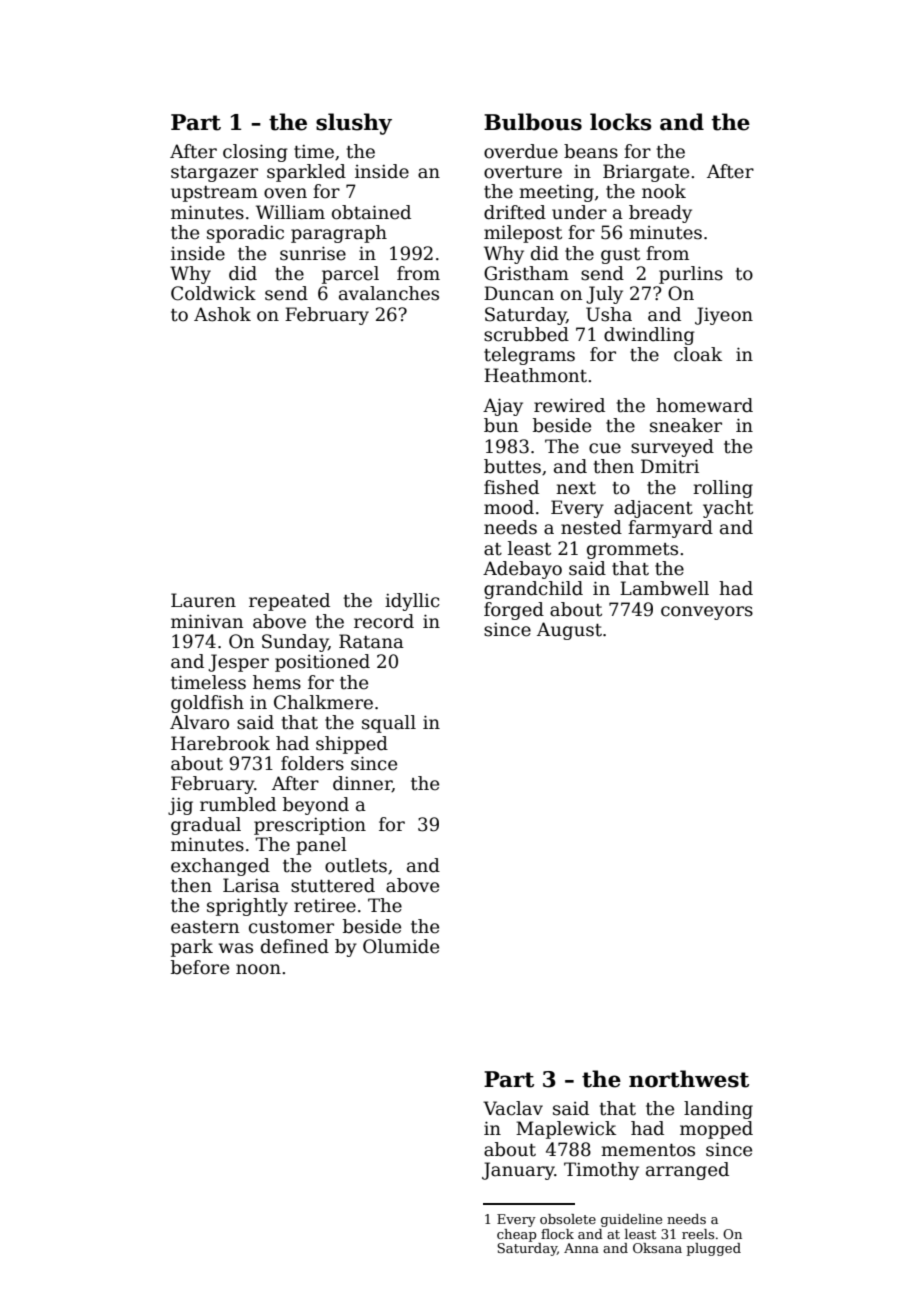 The image size is (924, 1311). What do you see at coordinates (258, 969) in the screenshot?
I see `noon` at bounding box center [258, 969].
